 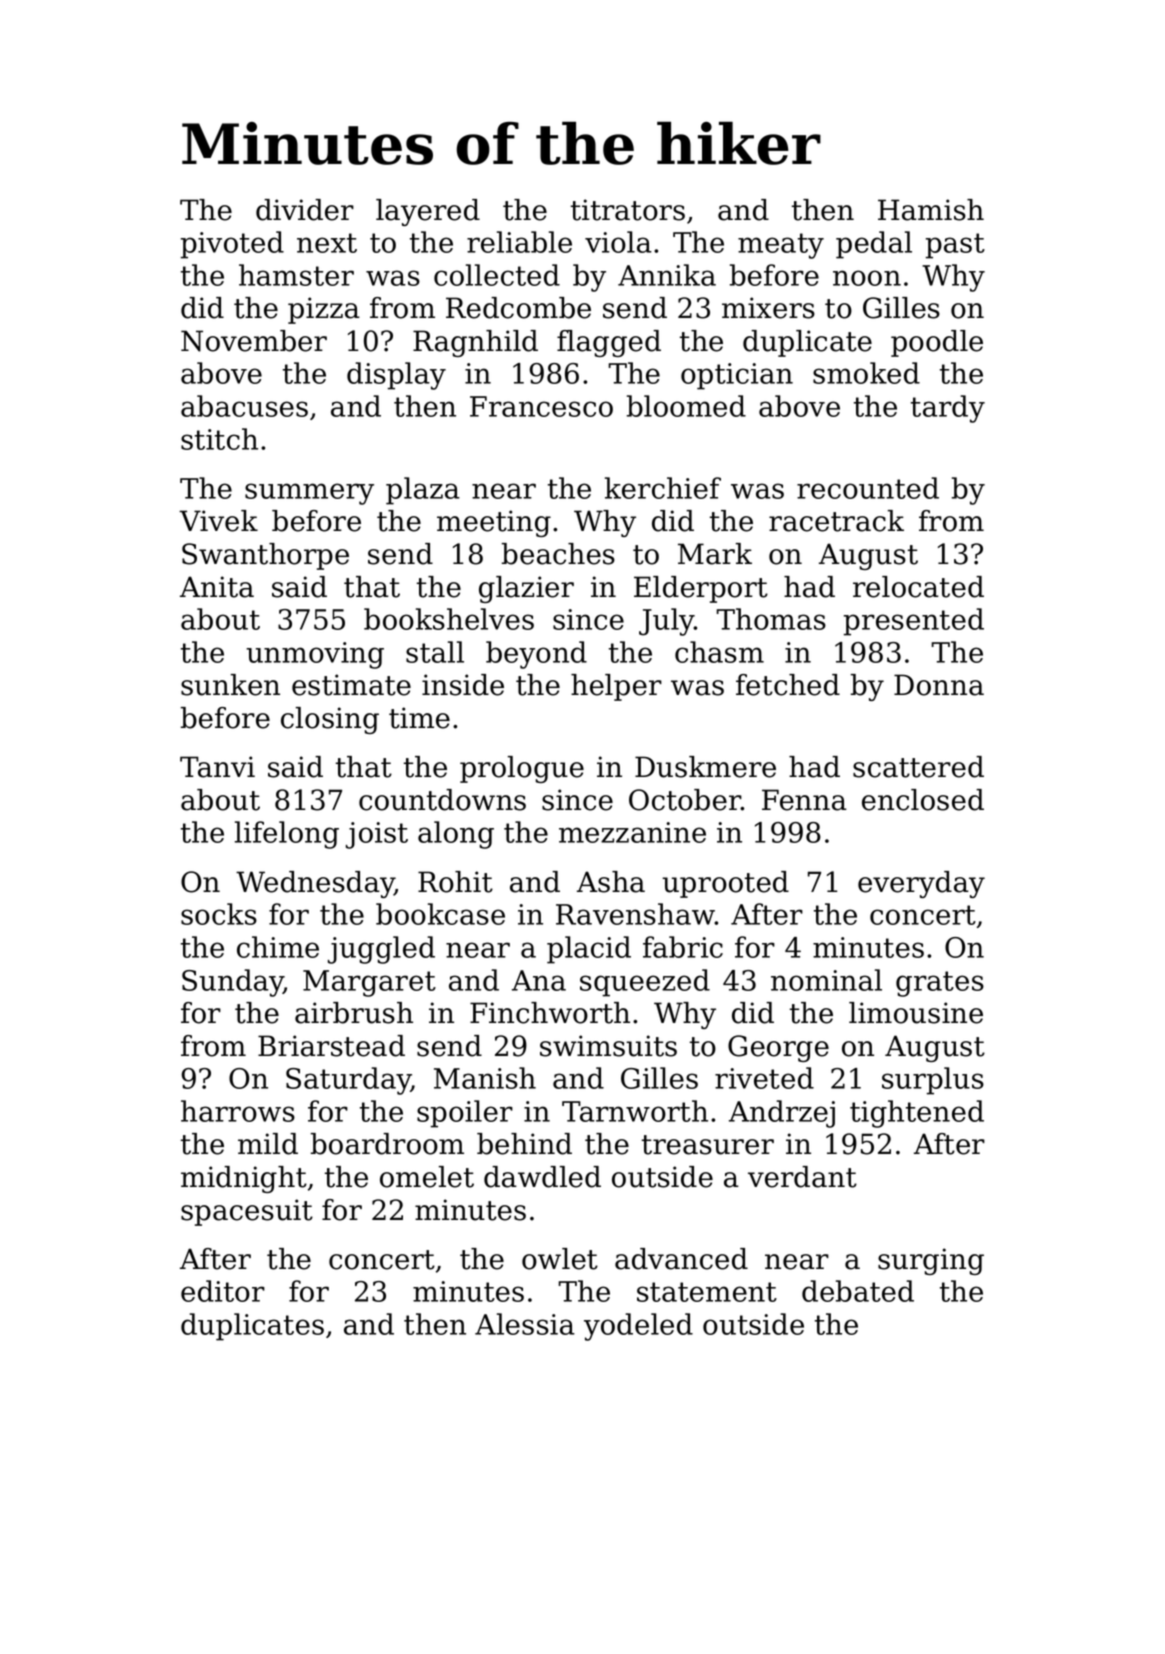 What do you see at coordinates (918, 587) in the screenshot?
I see `relocated` at bounding box center [918, 587].
